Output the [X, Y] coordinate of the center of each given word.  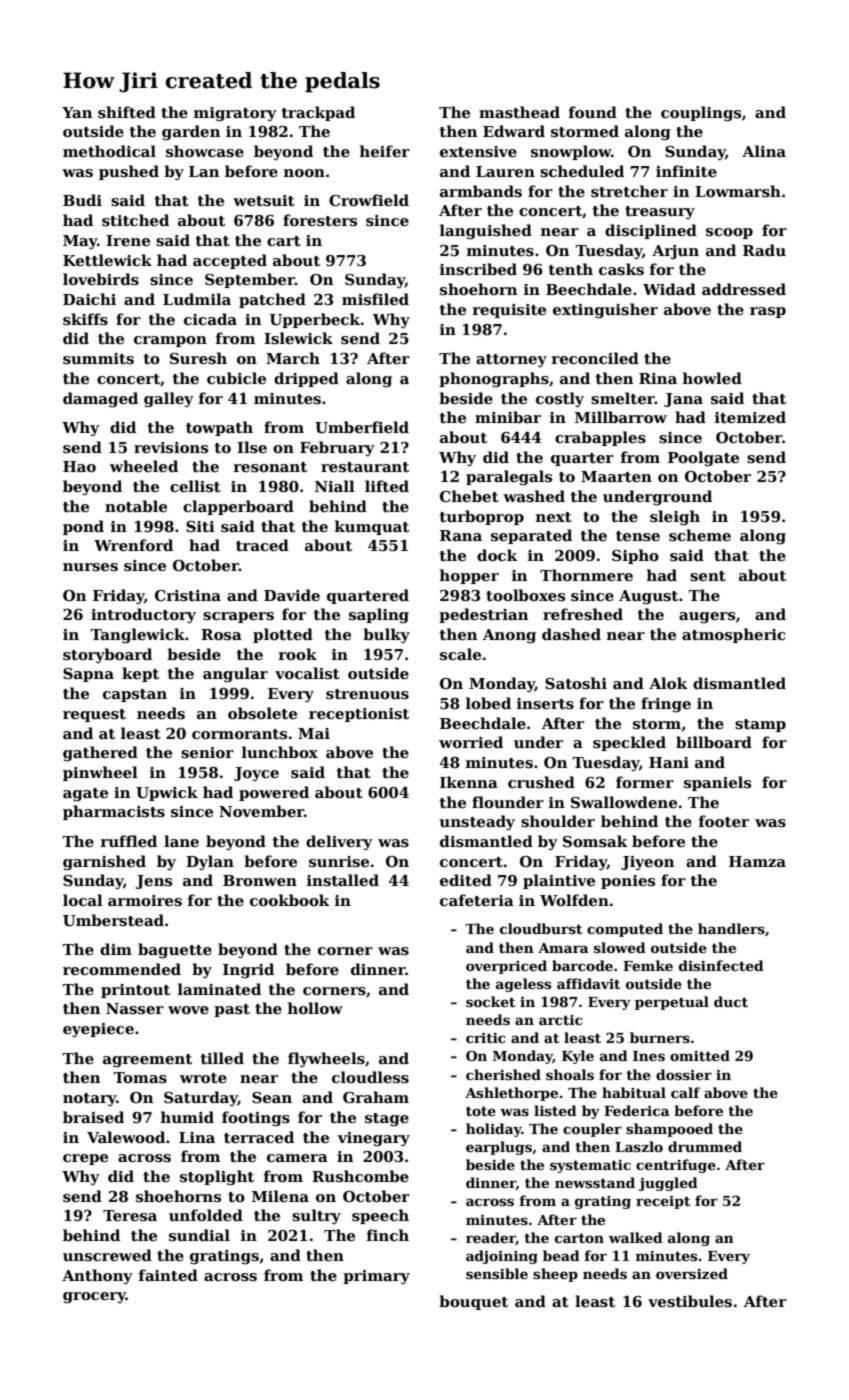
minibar [508, 417]
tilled [222, 1058]
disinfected [721, 965]
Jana [683, 400]
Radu [764, 250]
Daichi [89, 299]
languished [486, 232]
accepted [230, 261]
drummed [705, 1146]
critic [486, 1038]
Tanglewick [137, 636]
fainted [168, 1275]
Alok [668, 683]
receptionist [359, 715]
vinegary [374, 1139]
